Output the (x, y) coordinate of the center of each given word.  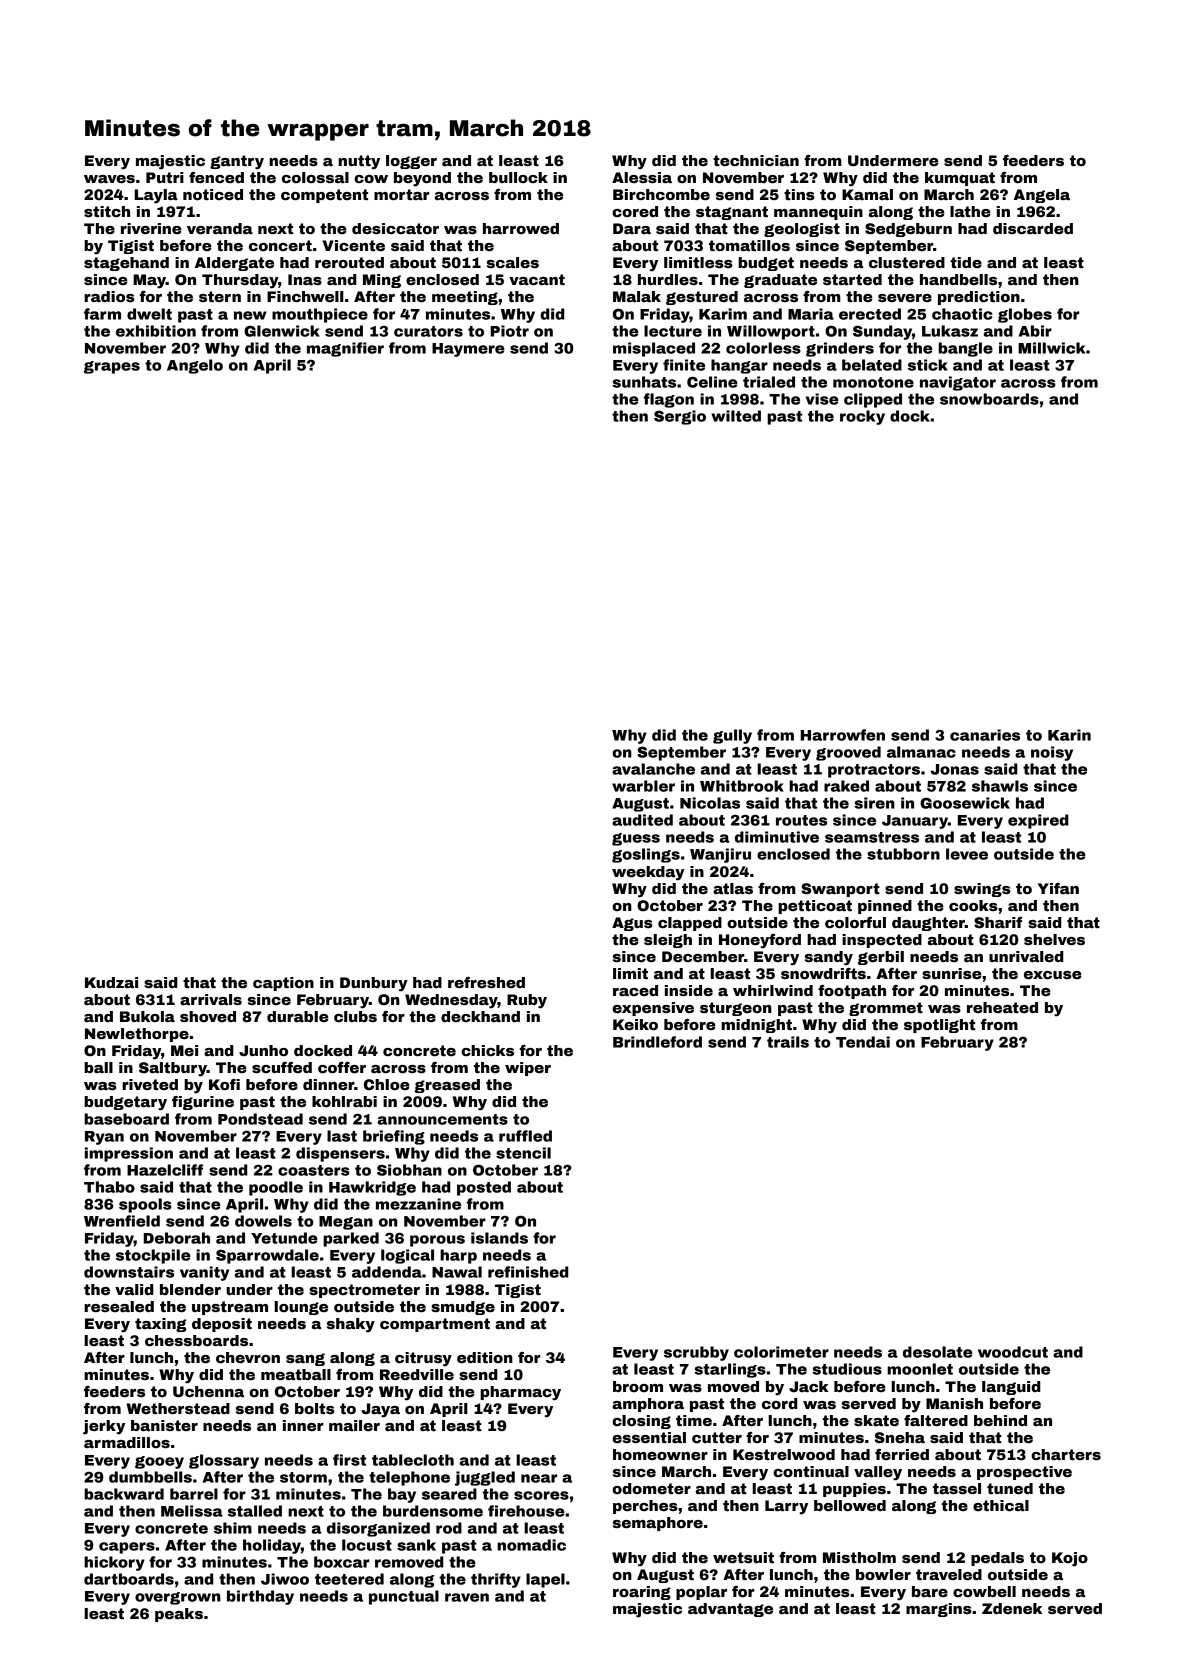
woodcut (1013, 1352)
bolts (315, 1408)
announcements (443, 1119)
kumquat (960, 179)
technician (756, 160)
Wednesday (451, 1001)
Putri (165, 177)
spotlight (939, 1026)
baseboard (126, 1119)
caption (283, 984)
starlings (730, 1370)
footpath (852, 992)
